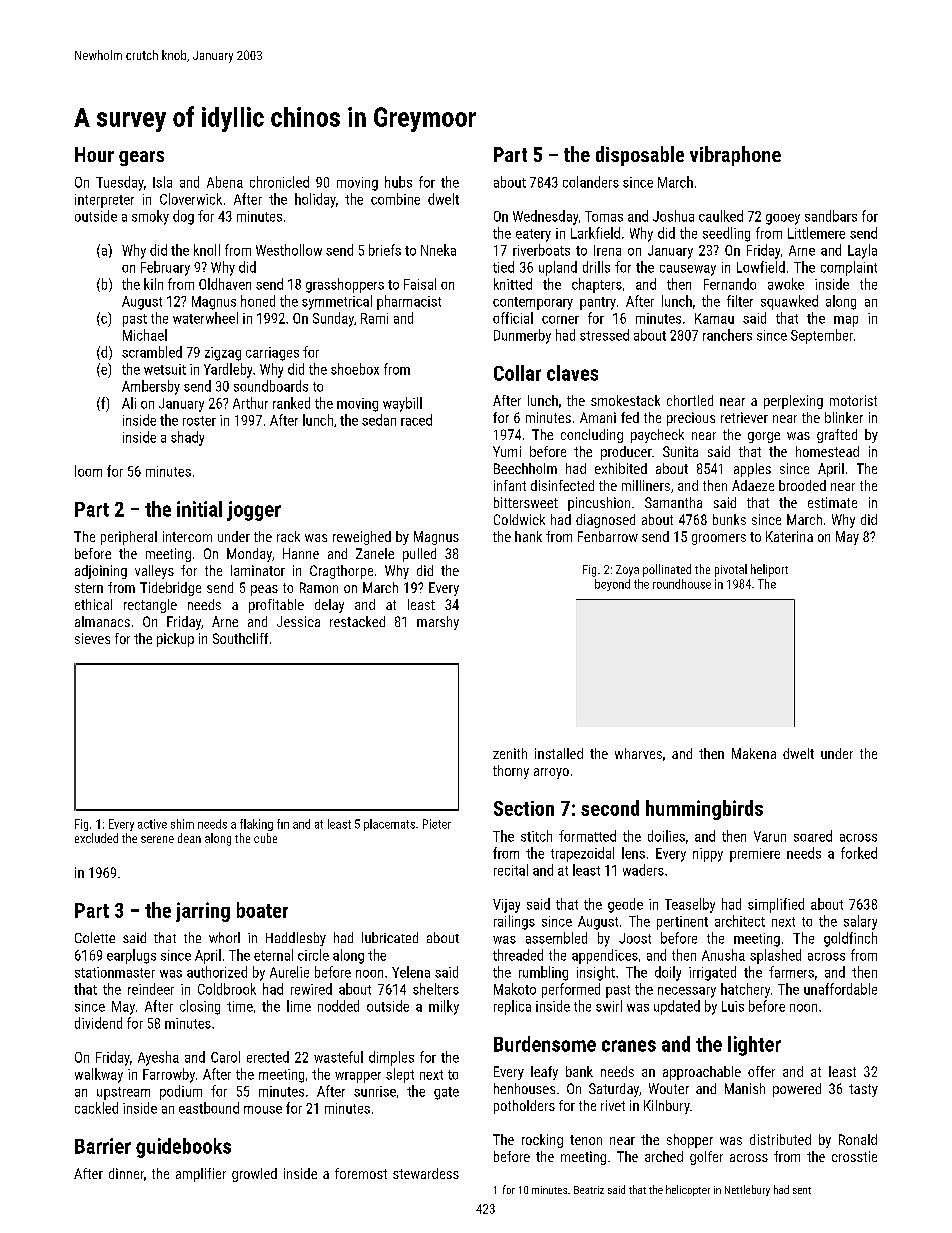 This page has height=1233, width=952. Describe the element at coordinates (853, 400) in the page. I see `motorist` at that location.
